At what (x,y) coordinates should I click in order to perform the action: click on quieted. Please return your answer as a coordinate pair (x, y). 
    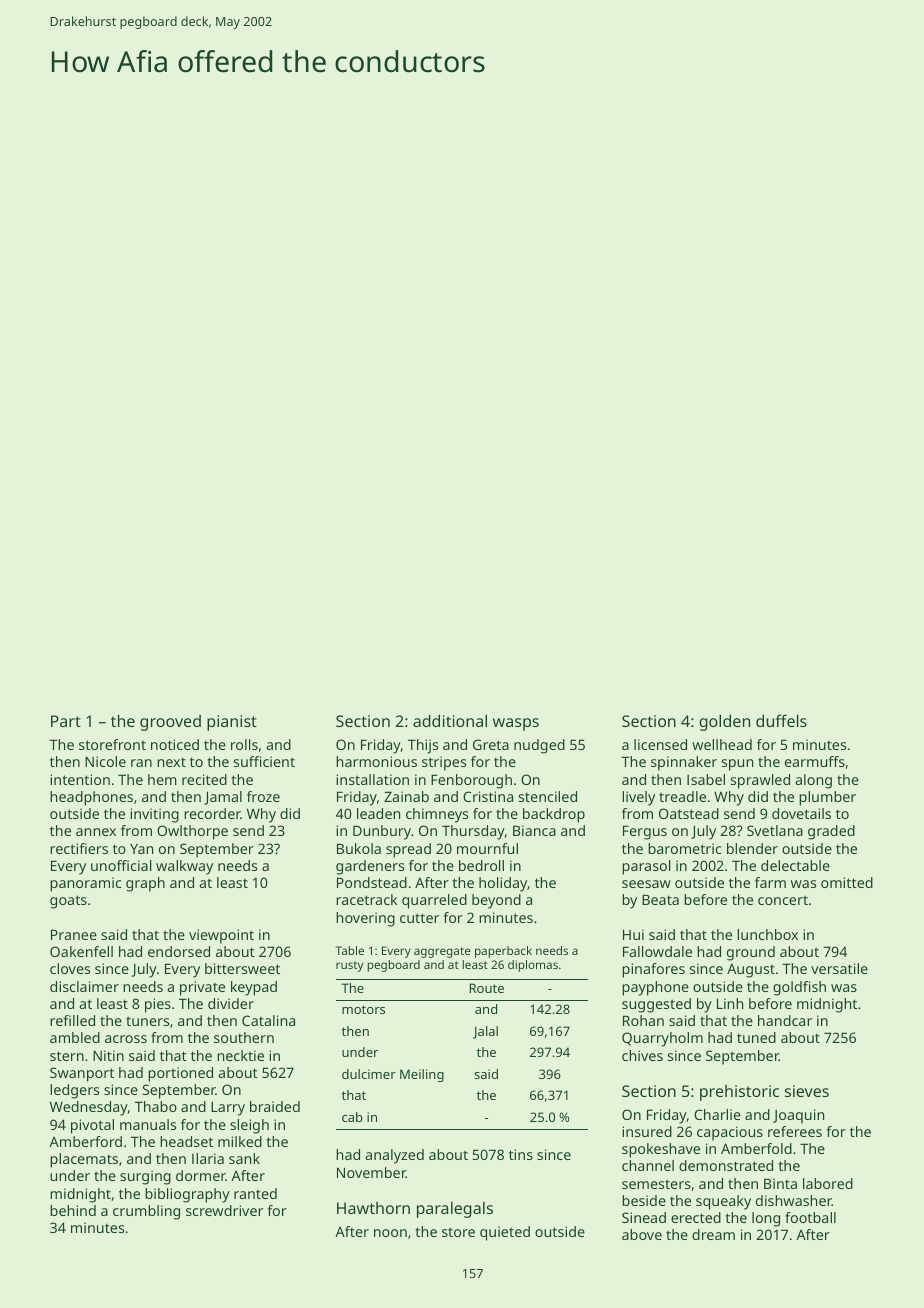
    Looking at the image, I should click on (505, 1233).
